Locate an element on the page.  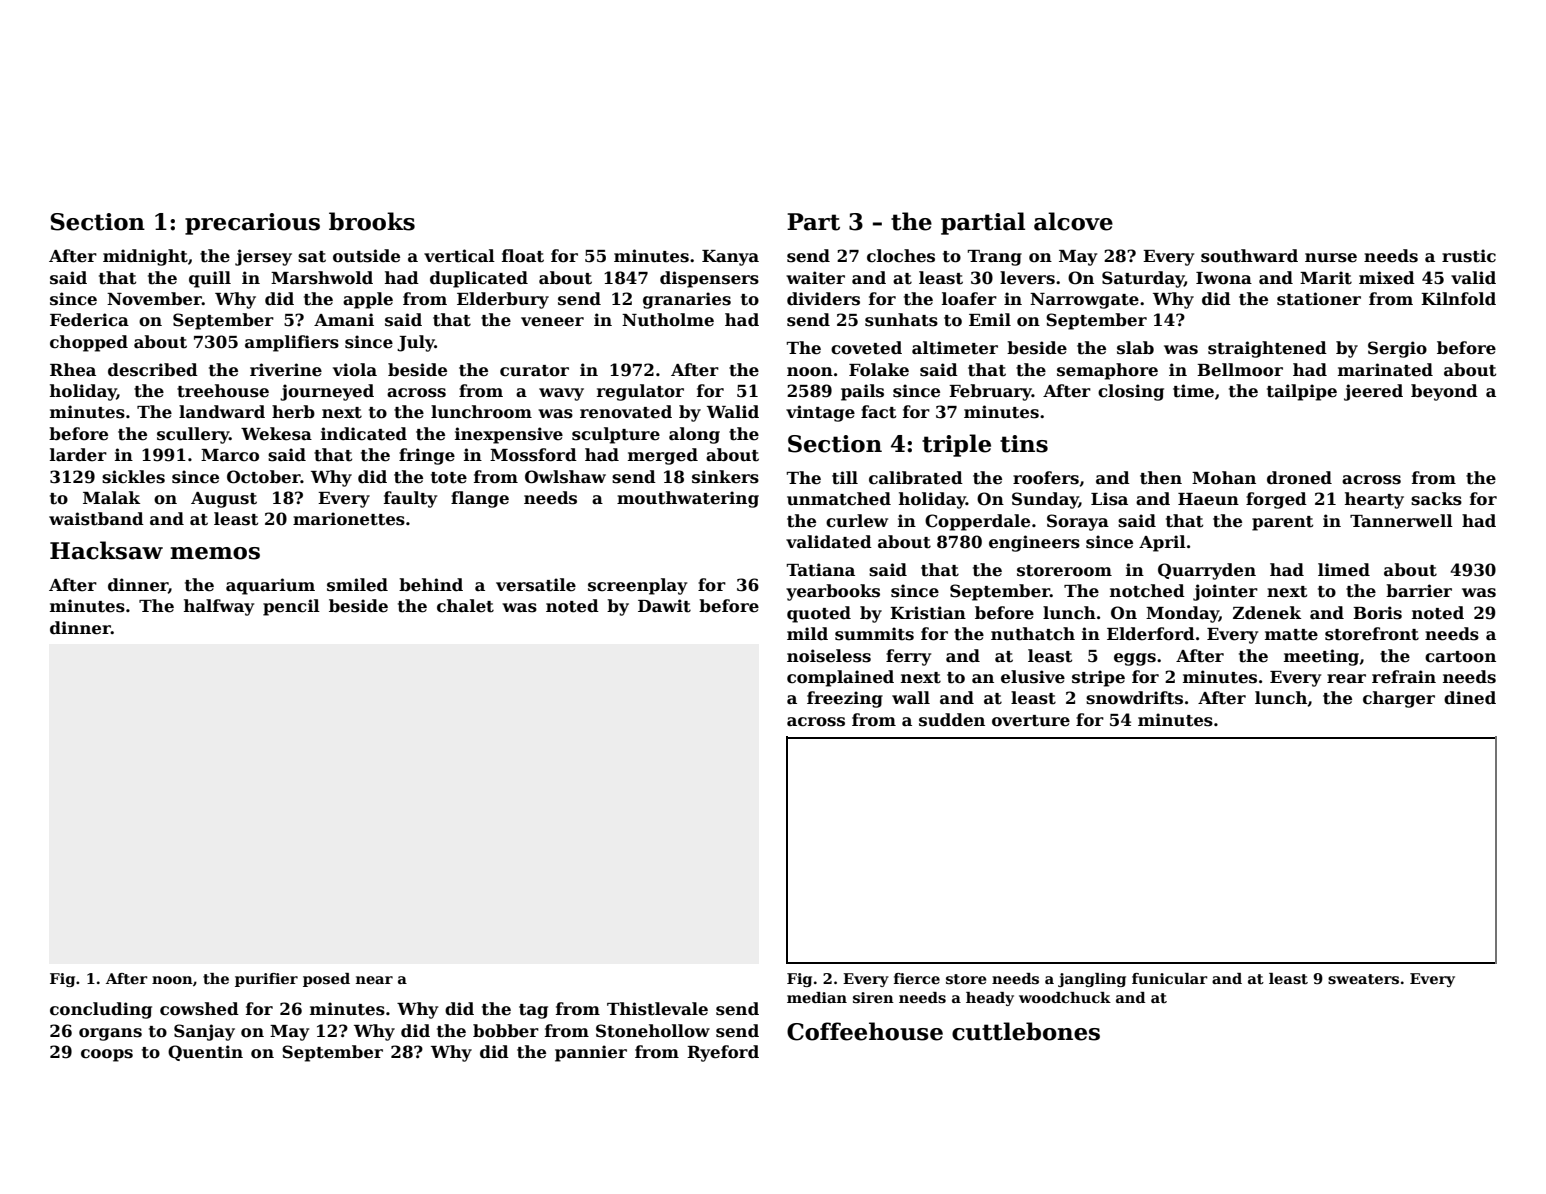
Rhea is located at coordinates (73, 370).
